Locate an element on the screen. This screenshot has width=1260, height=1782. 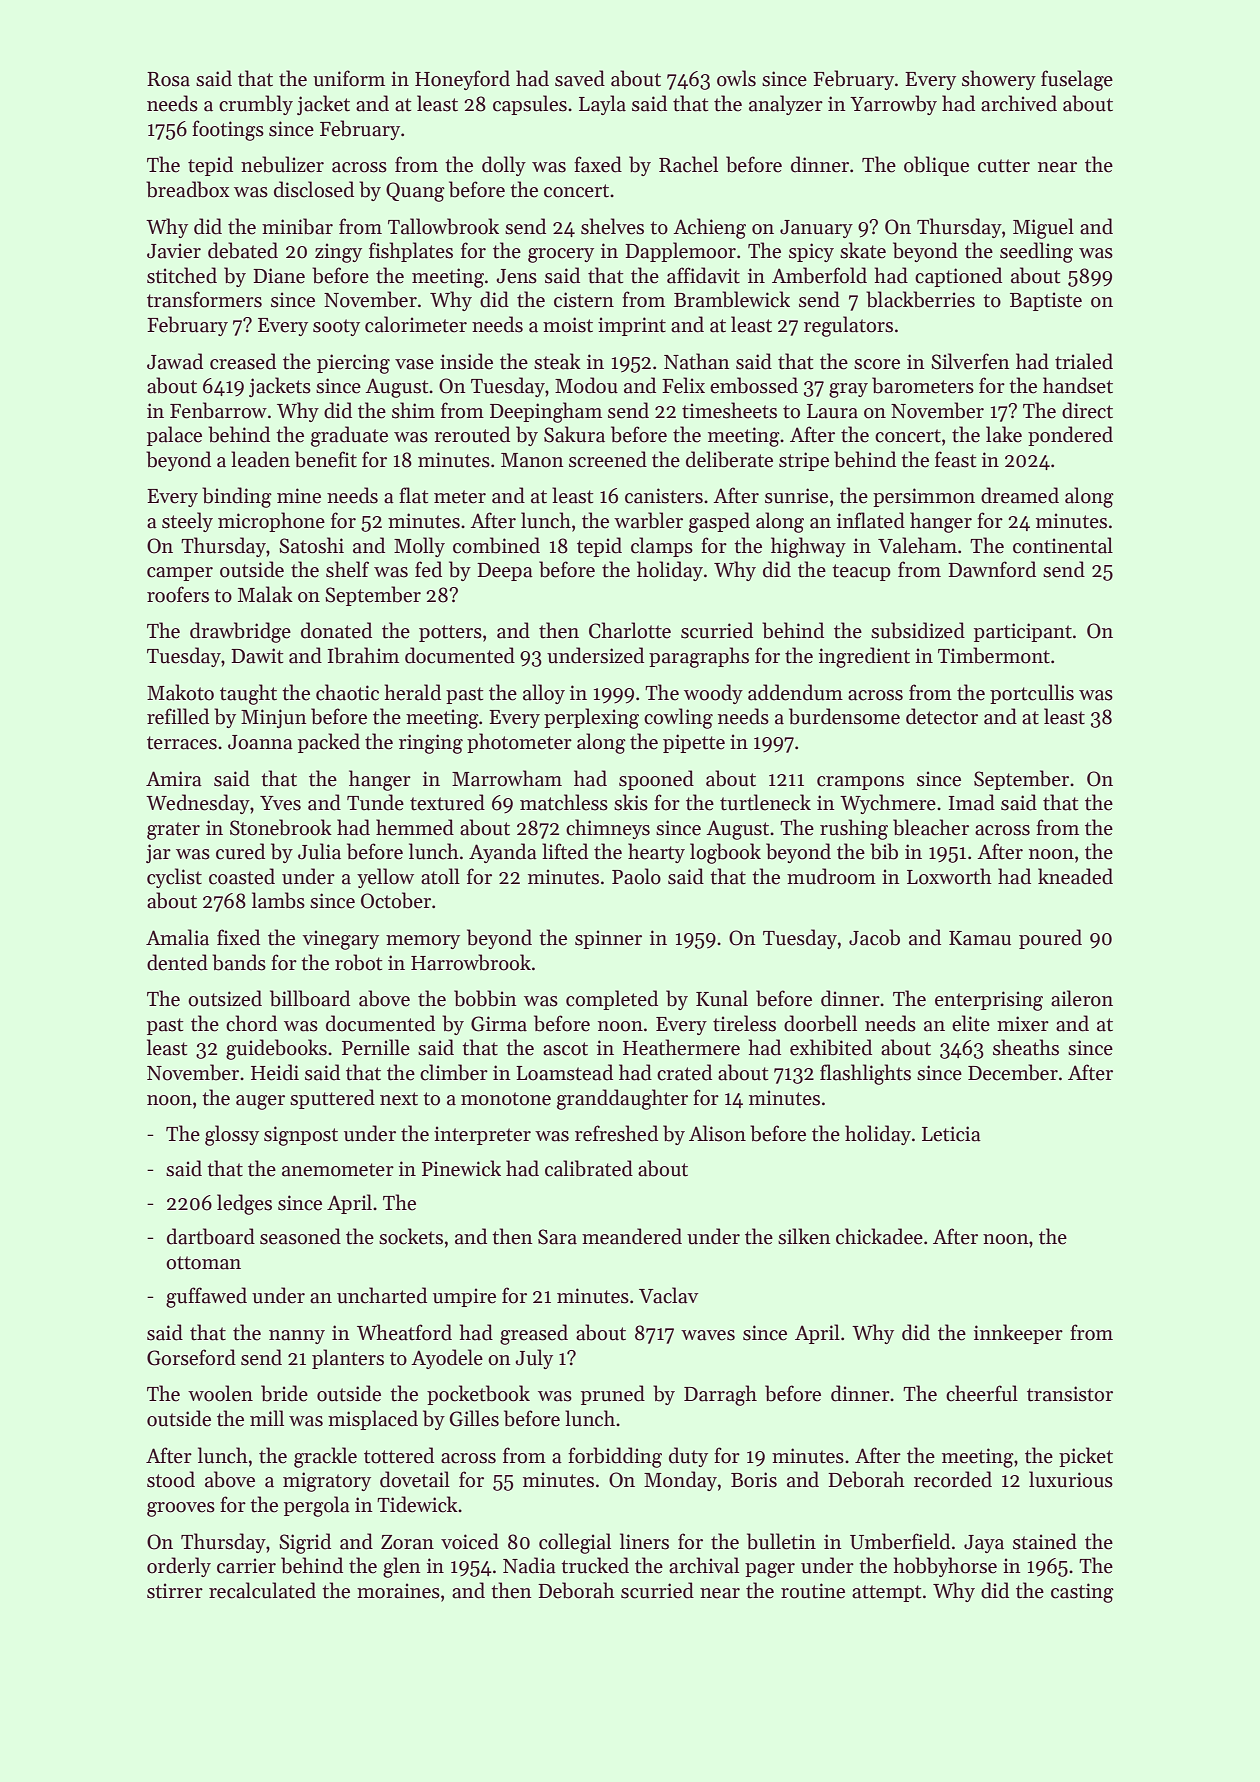
Baptiste is located at coordinates (1046, 301).
